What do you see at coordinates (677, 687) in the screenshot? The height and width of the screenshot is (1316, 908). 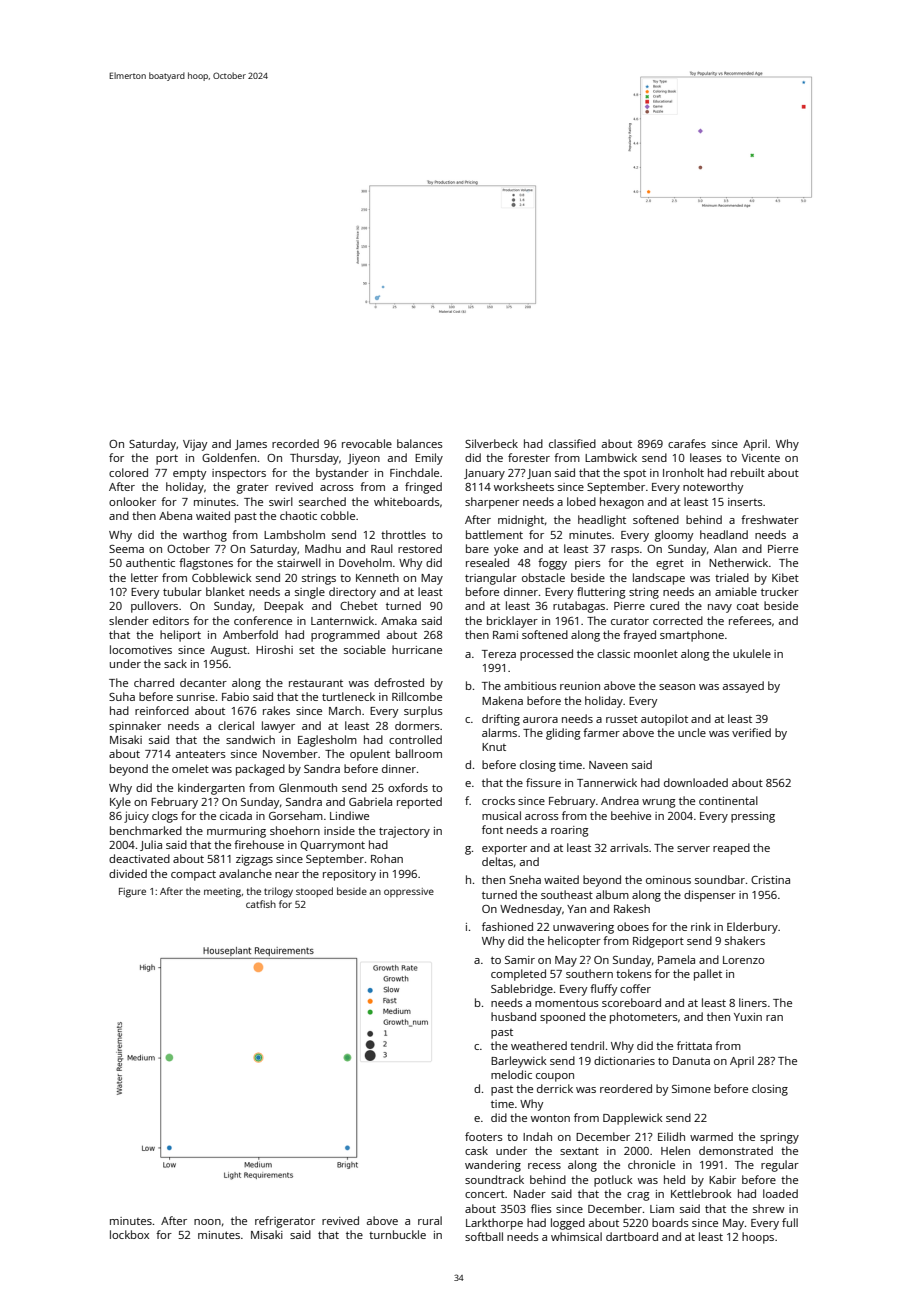 I see `season` at bounding box center [677, 687].
